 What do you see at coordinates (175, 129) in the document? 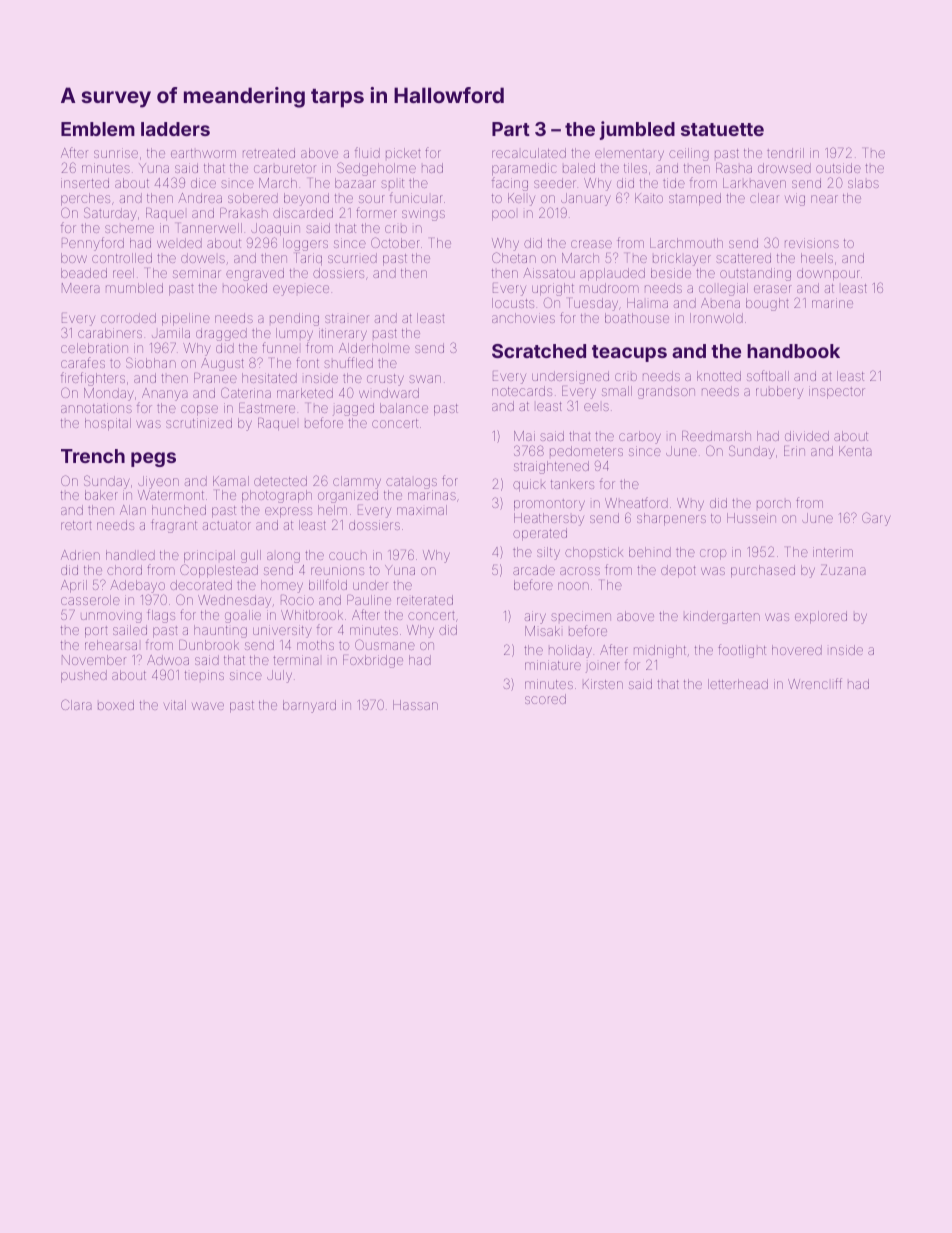
I see `ladders` at bounding box center [175, 129].
